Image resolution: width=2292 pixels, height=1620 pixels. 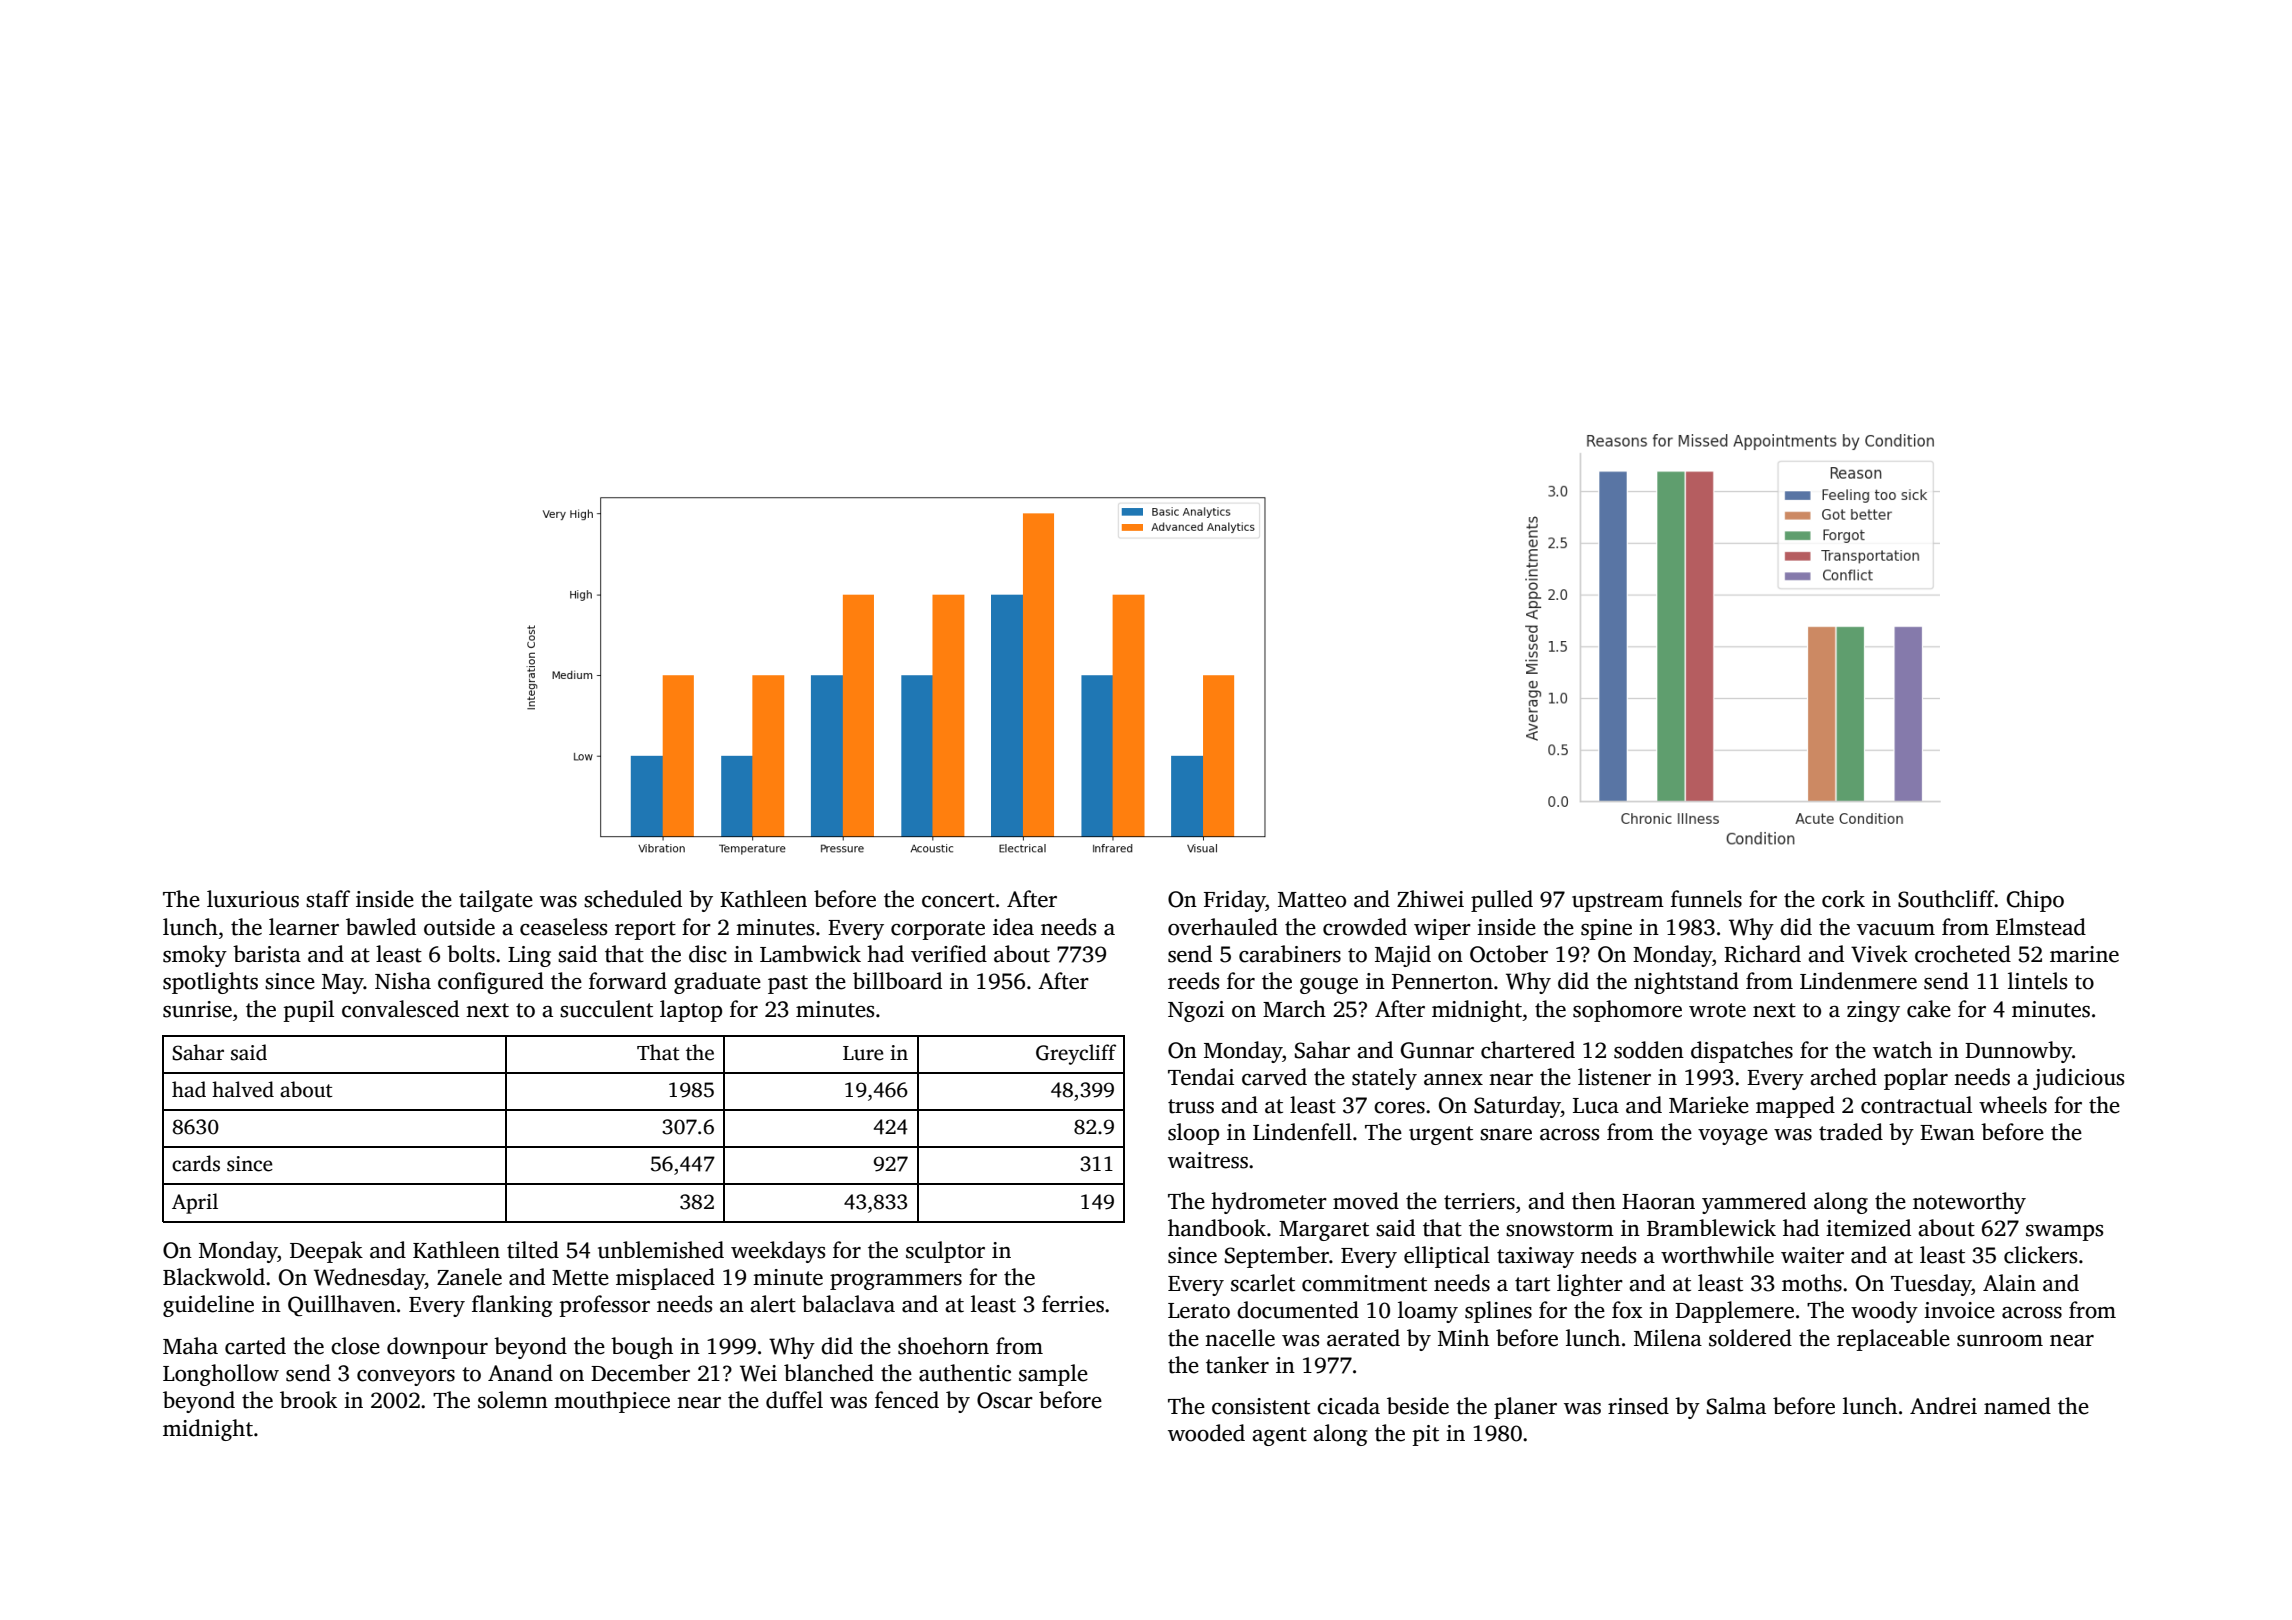 I want to click on agent, so click(x=1279, y=1436).
